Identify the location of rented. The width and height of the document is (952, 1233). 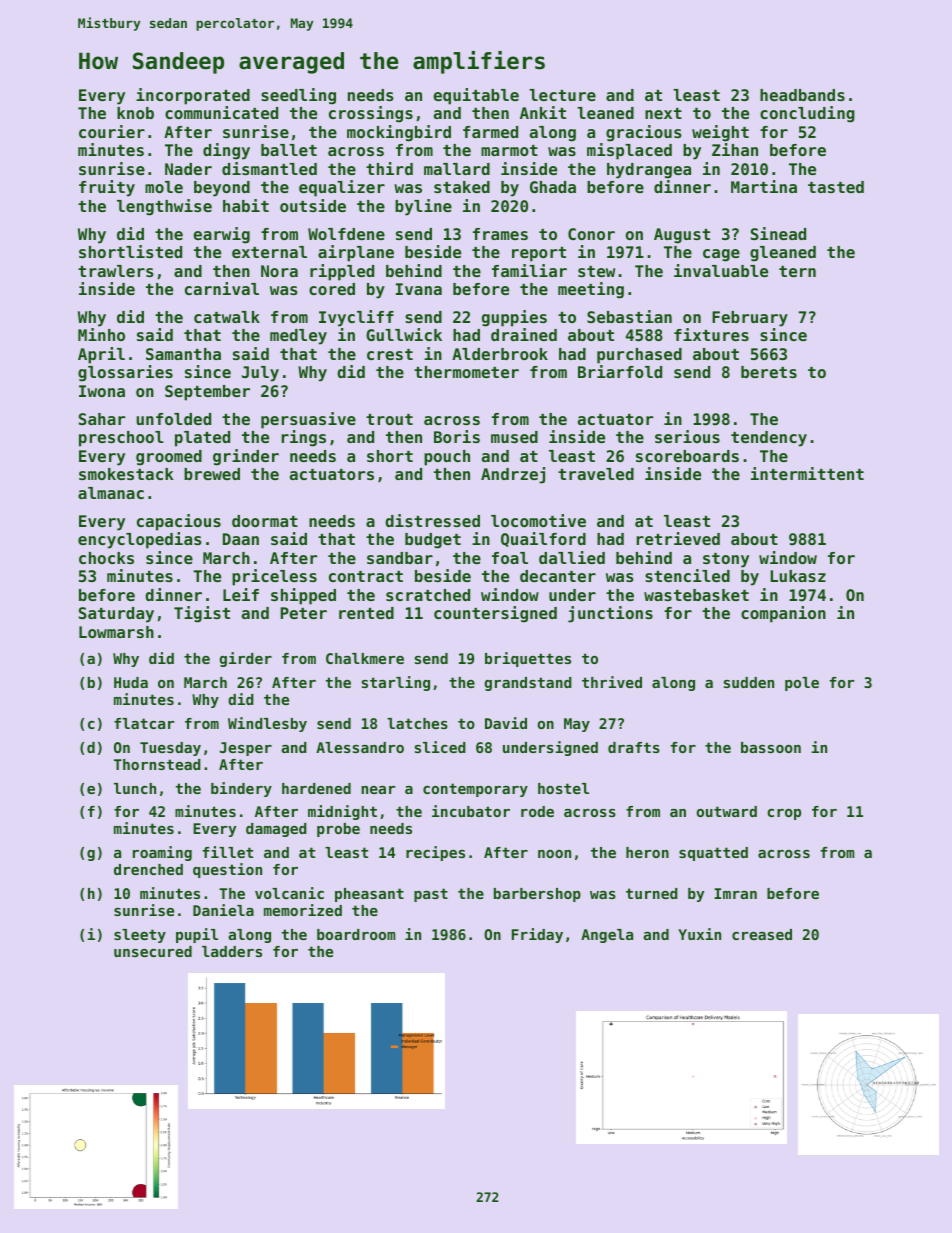
(366, 613).
